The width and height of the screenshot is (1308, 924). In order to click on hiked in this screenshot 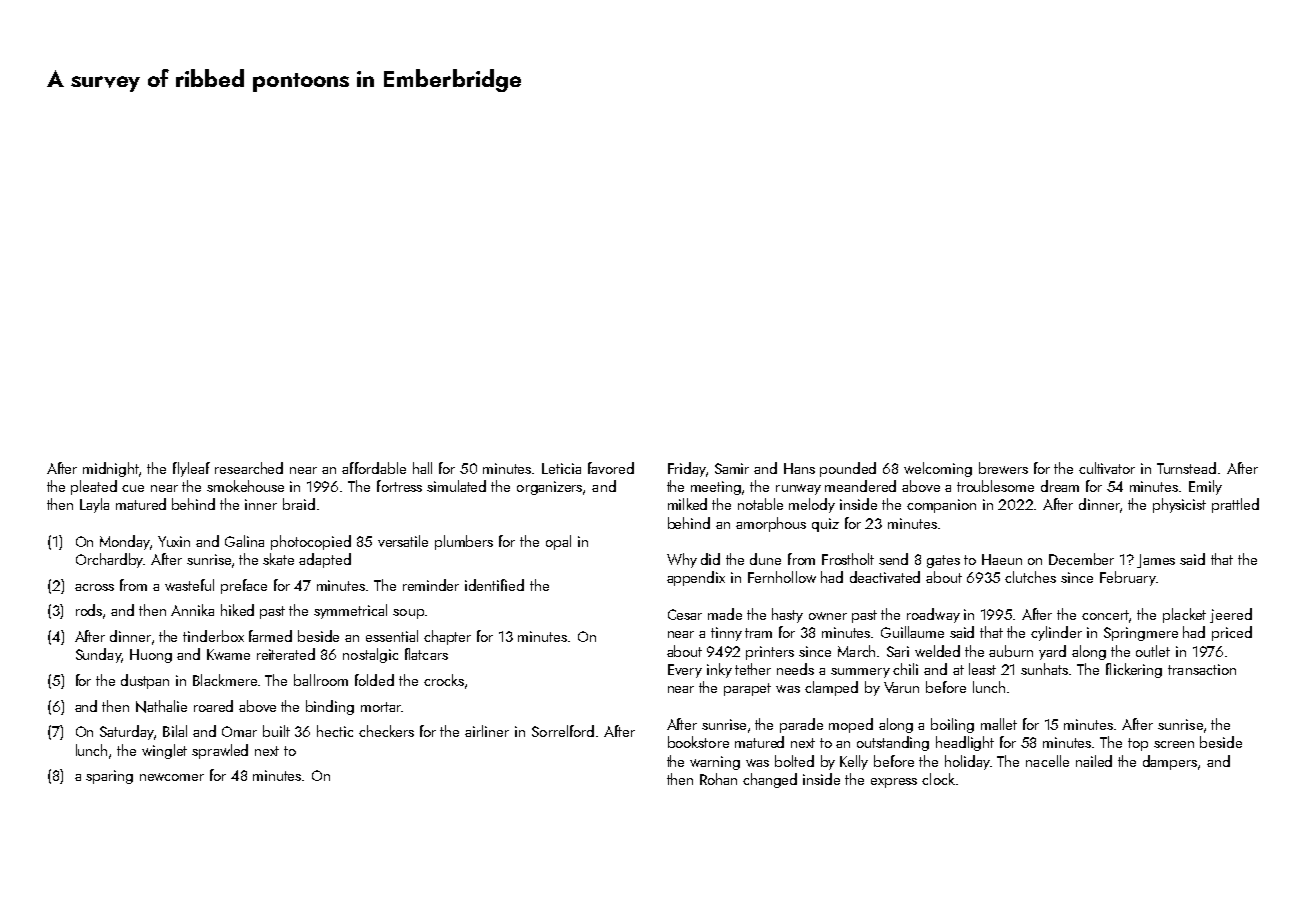, I will do `click(237, 610)`.
